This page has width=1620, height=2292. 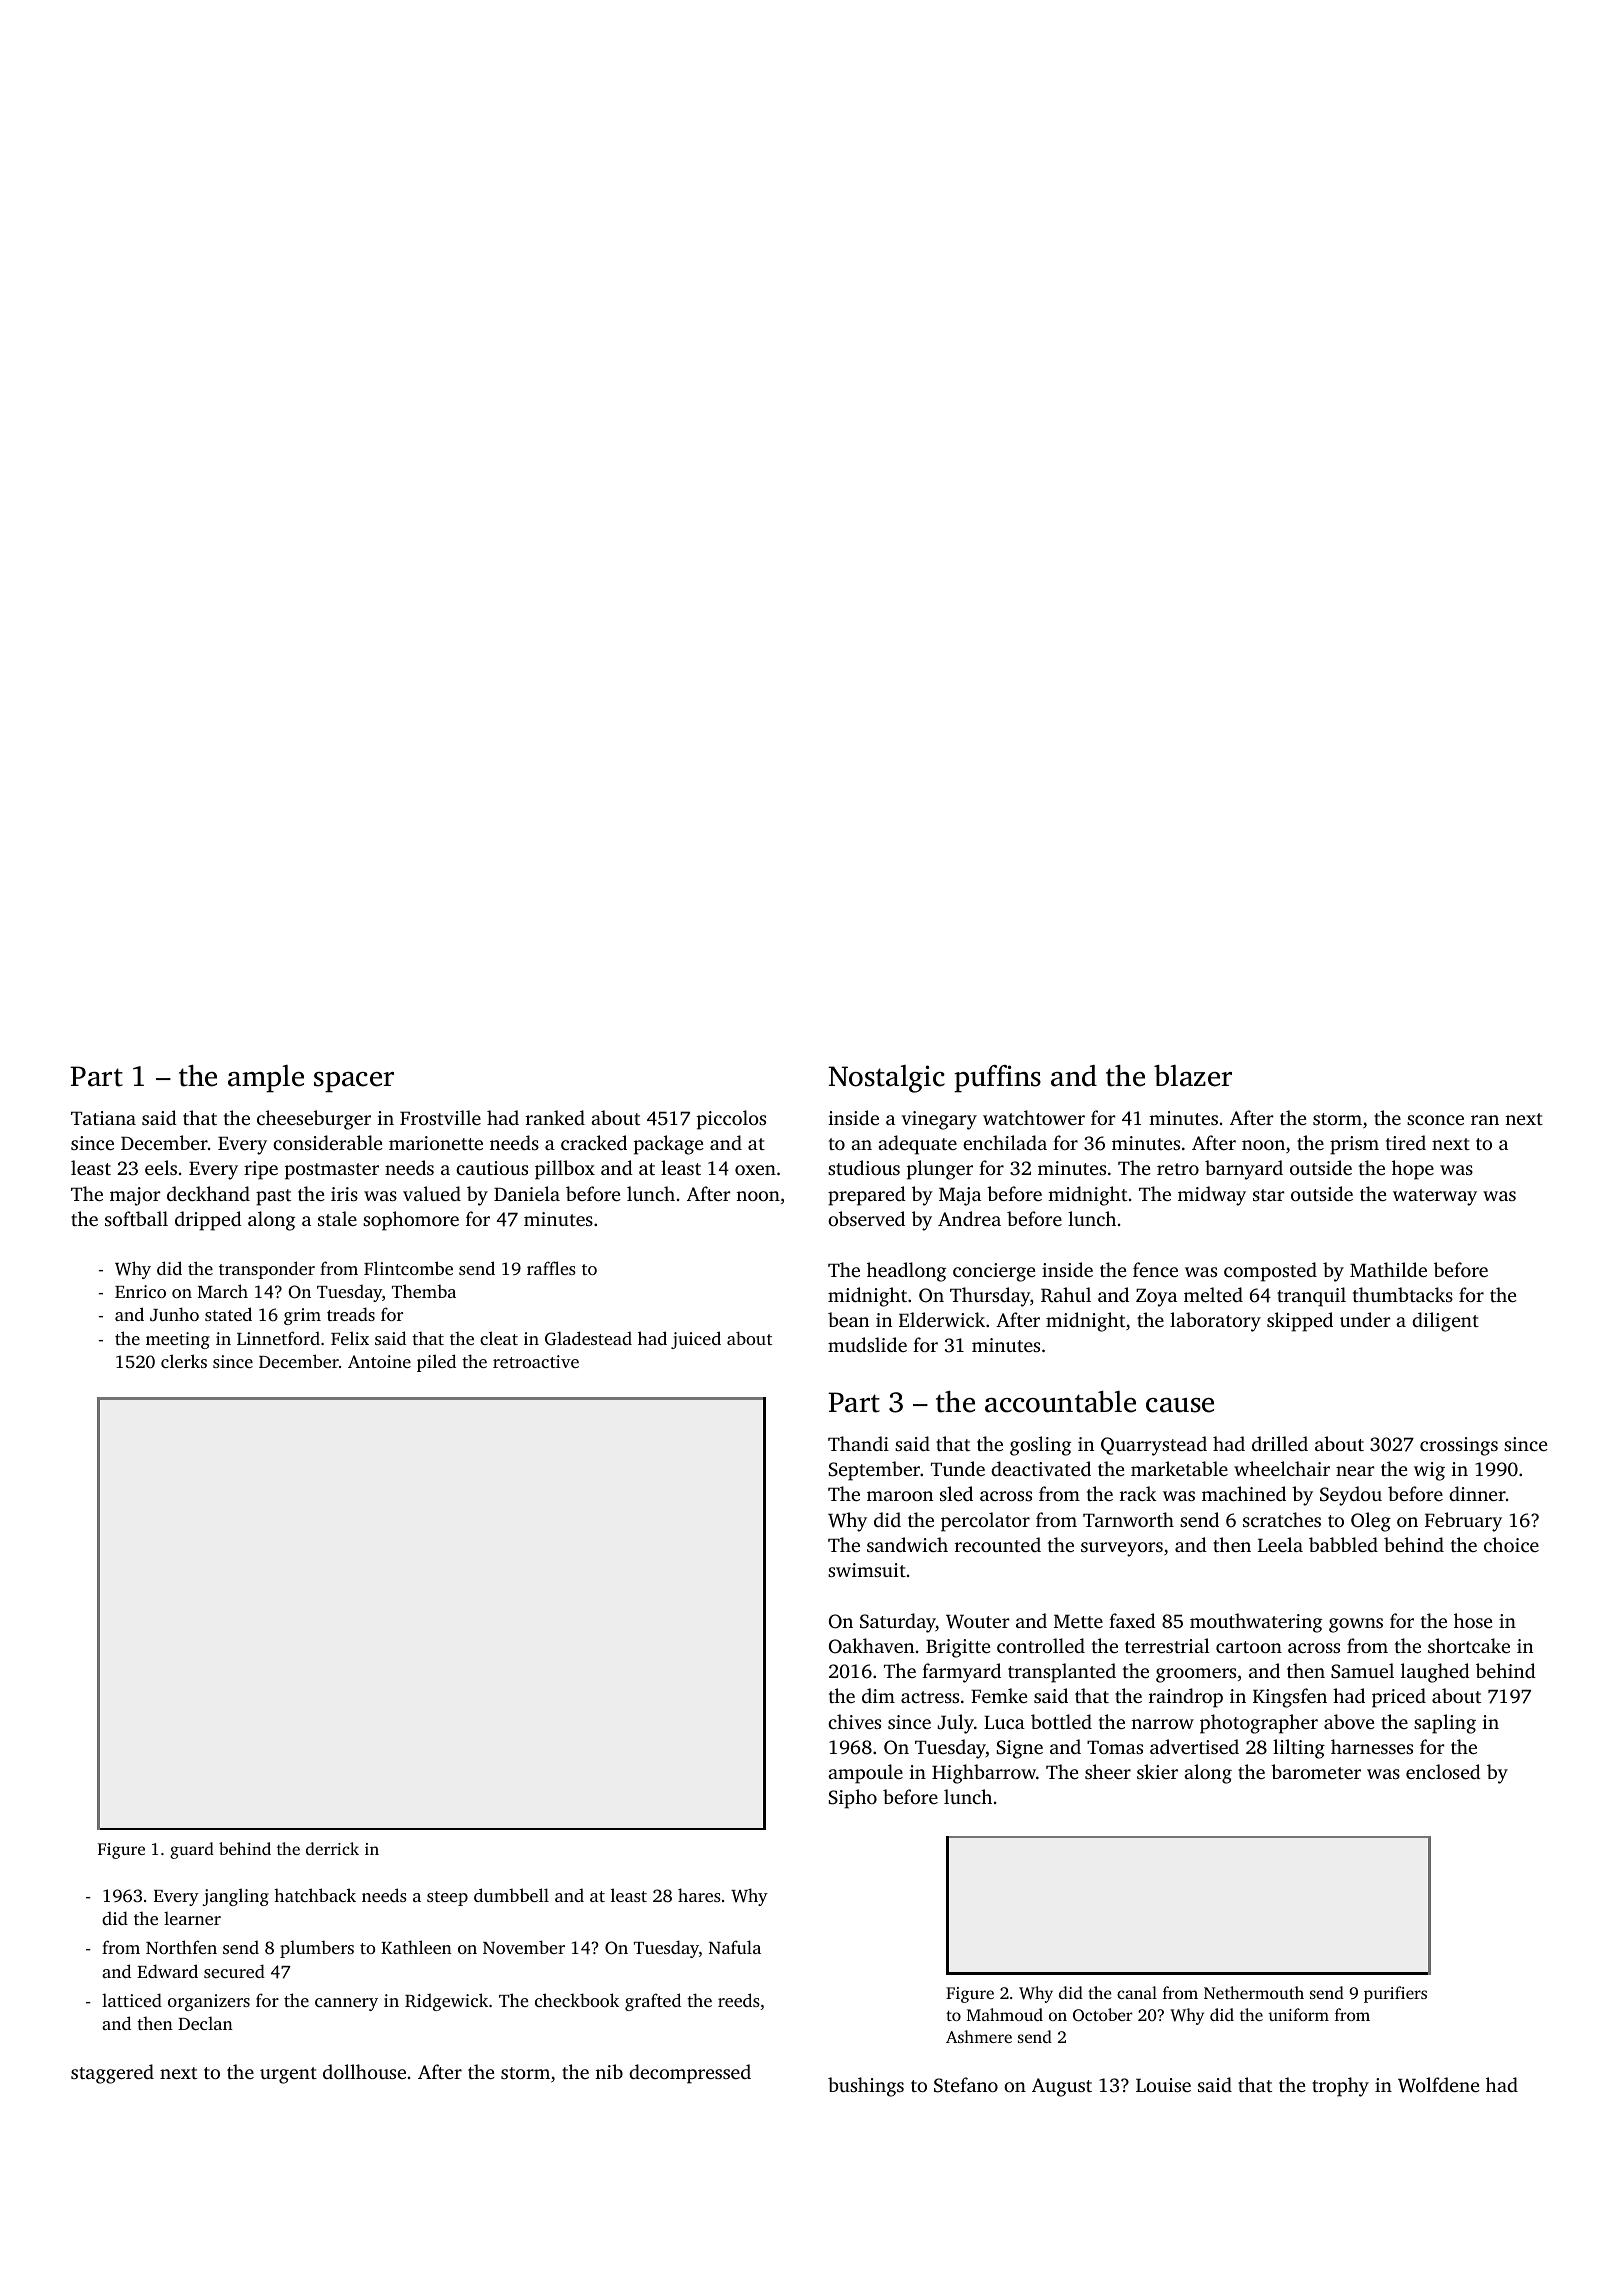 I want to click on guard, so click(x=192, y=1850).
